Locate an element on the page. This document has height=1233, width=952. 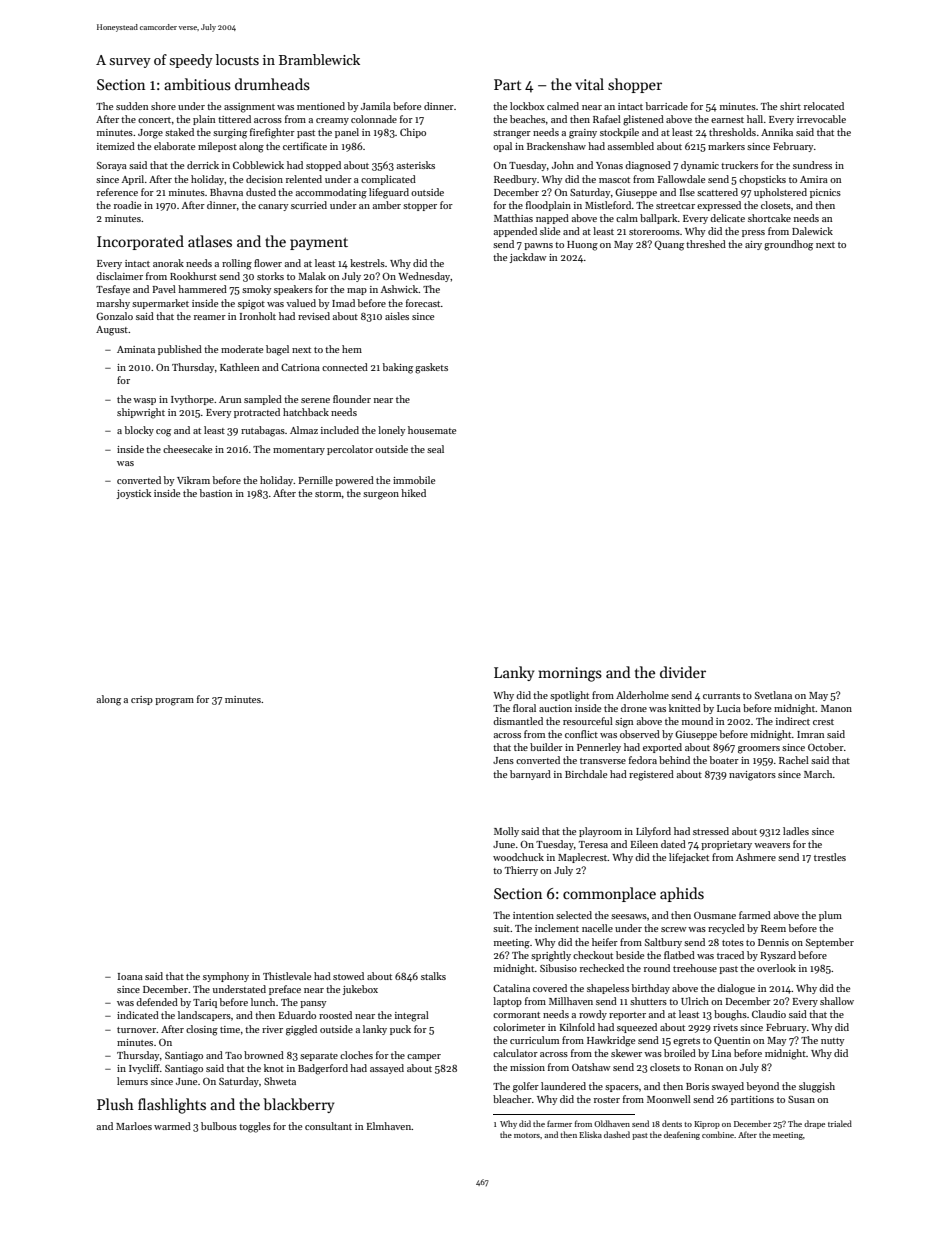
woodchuck is located at coordinates (518, 857).
